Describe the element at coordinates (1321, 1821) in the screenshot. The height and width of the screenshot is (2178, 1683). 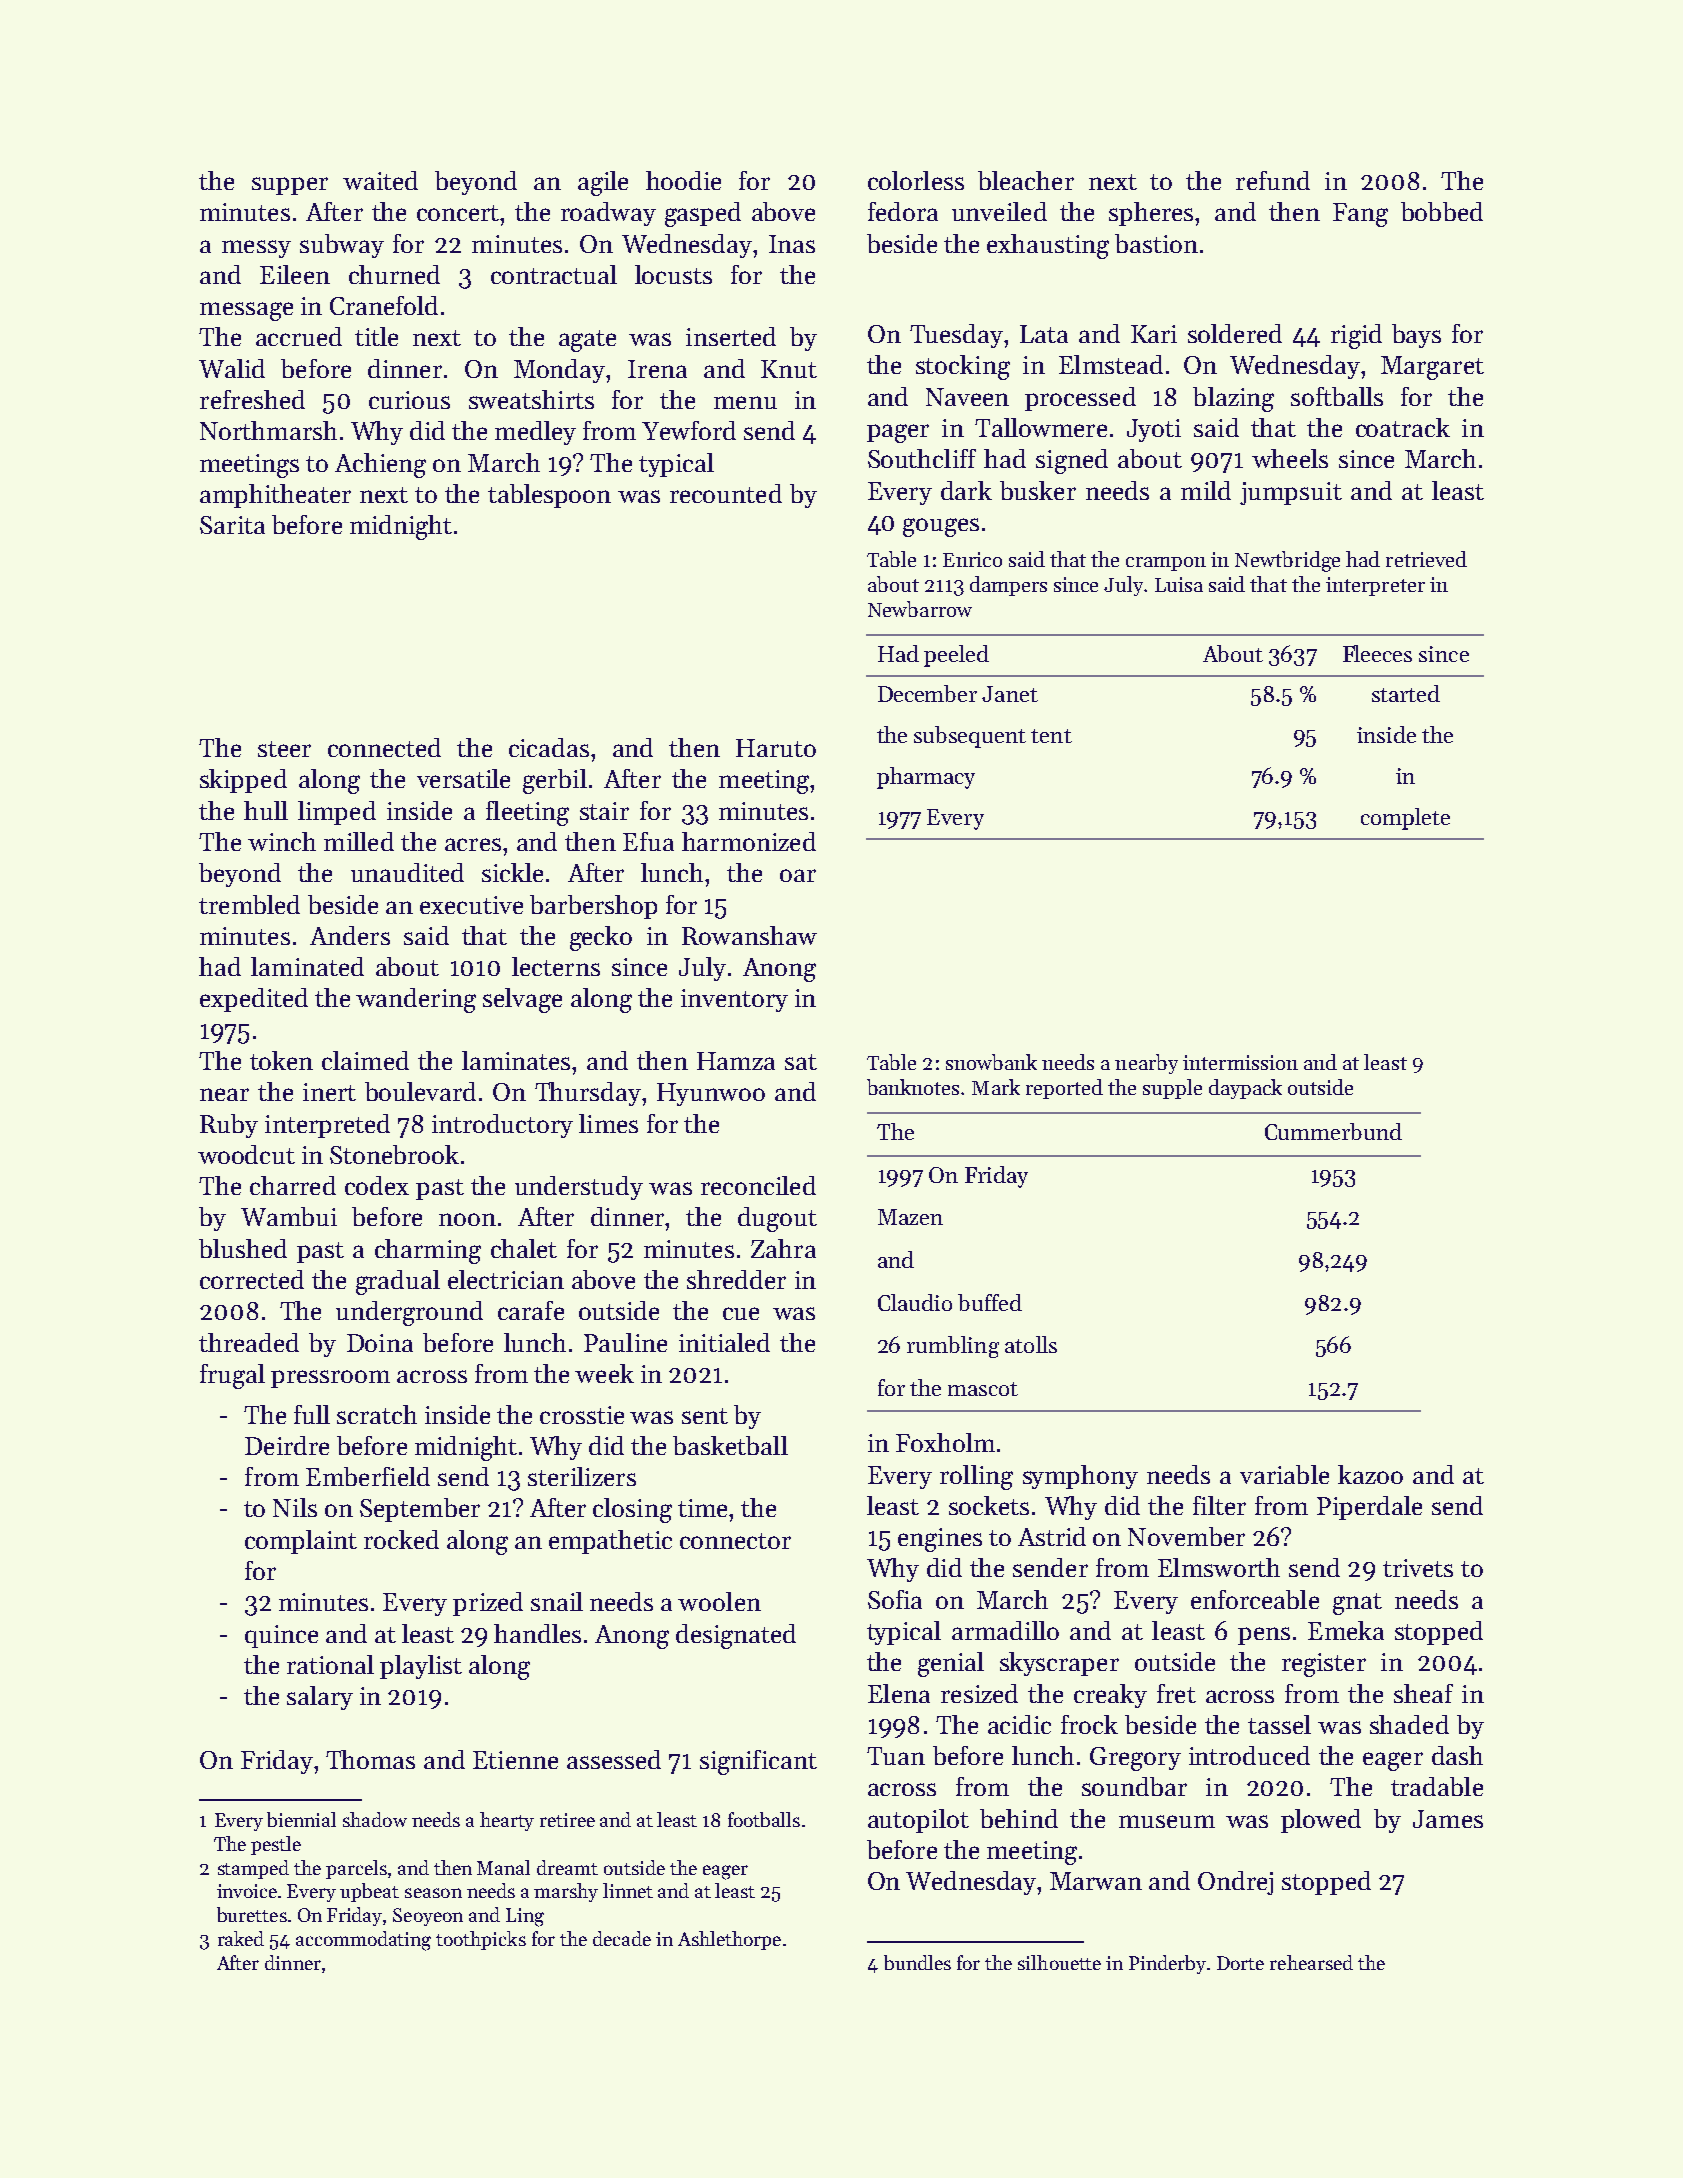
I see `plowed` at that location.
